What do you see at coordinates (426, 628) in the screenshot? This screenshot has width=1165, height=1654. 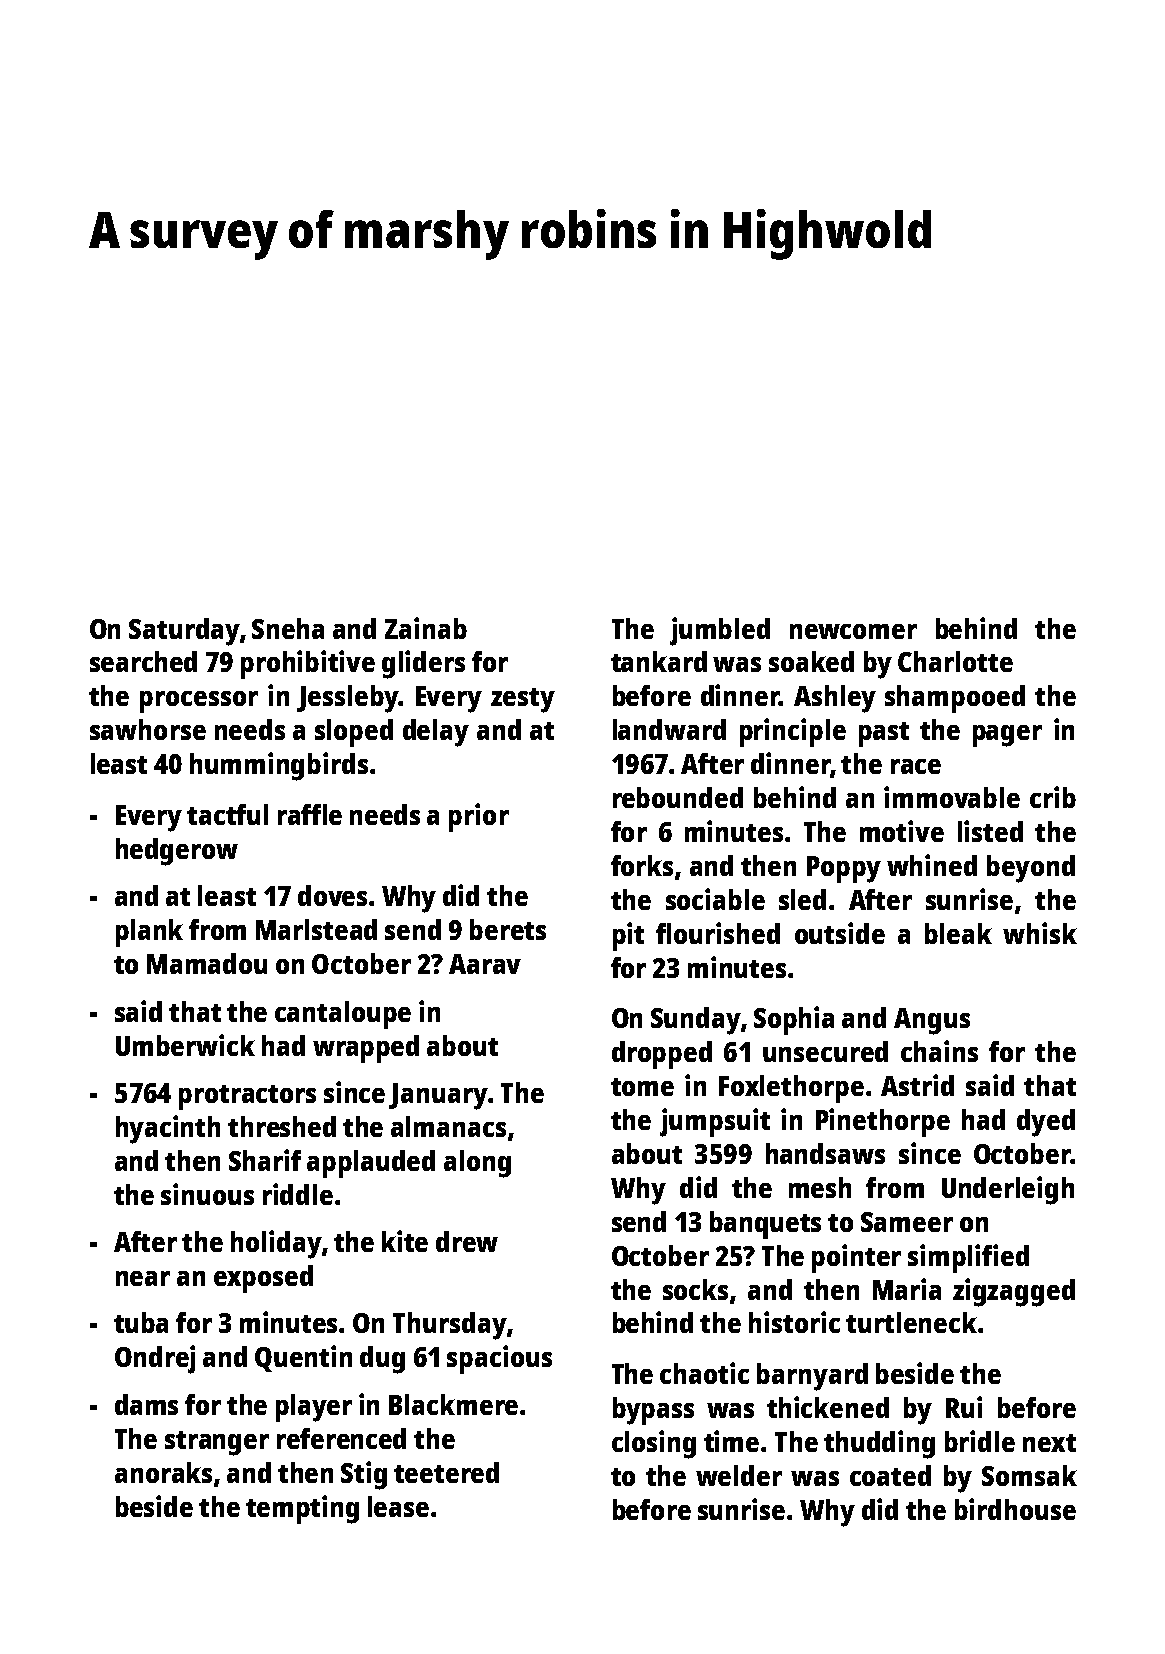 I see `Zainab` at bounding box center [426, 628].
